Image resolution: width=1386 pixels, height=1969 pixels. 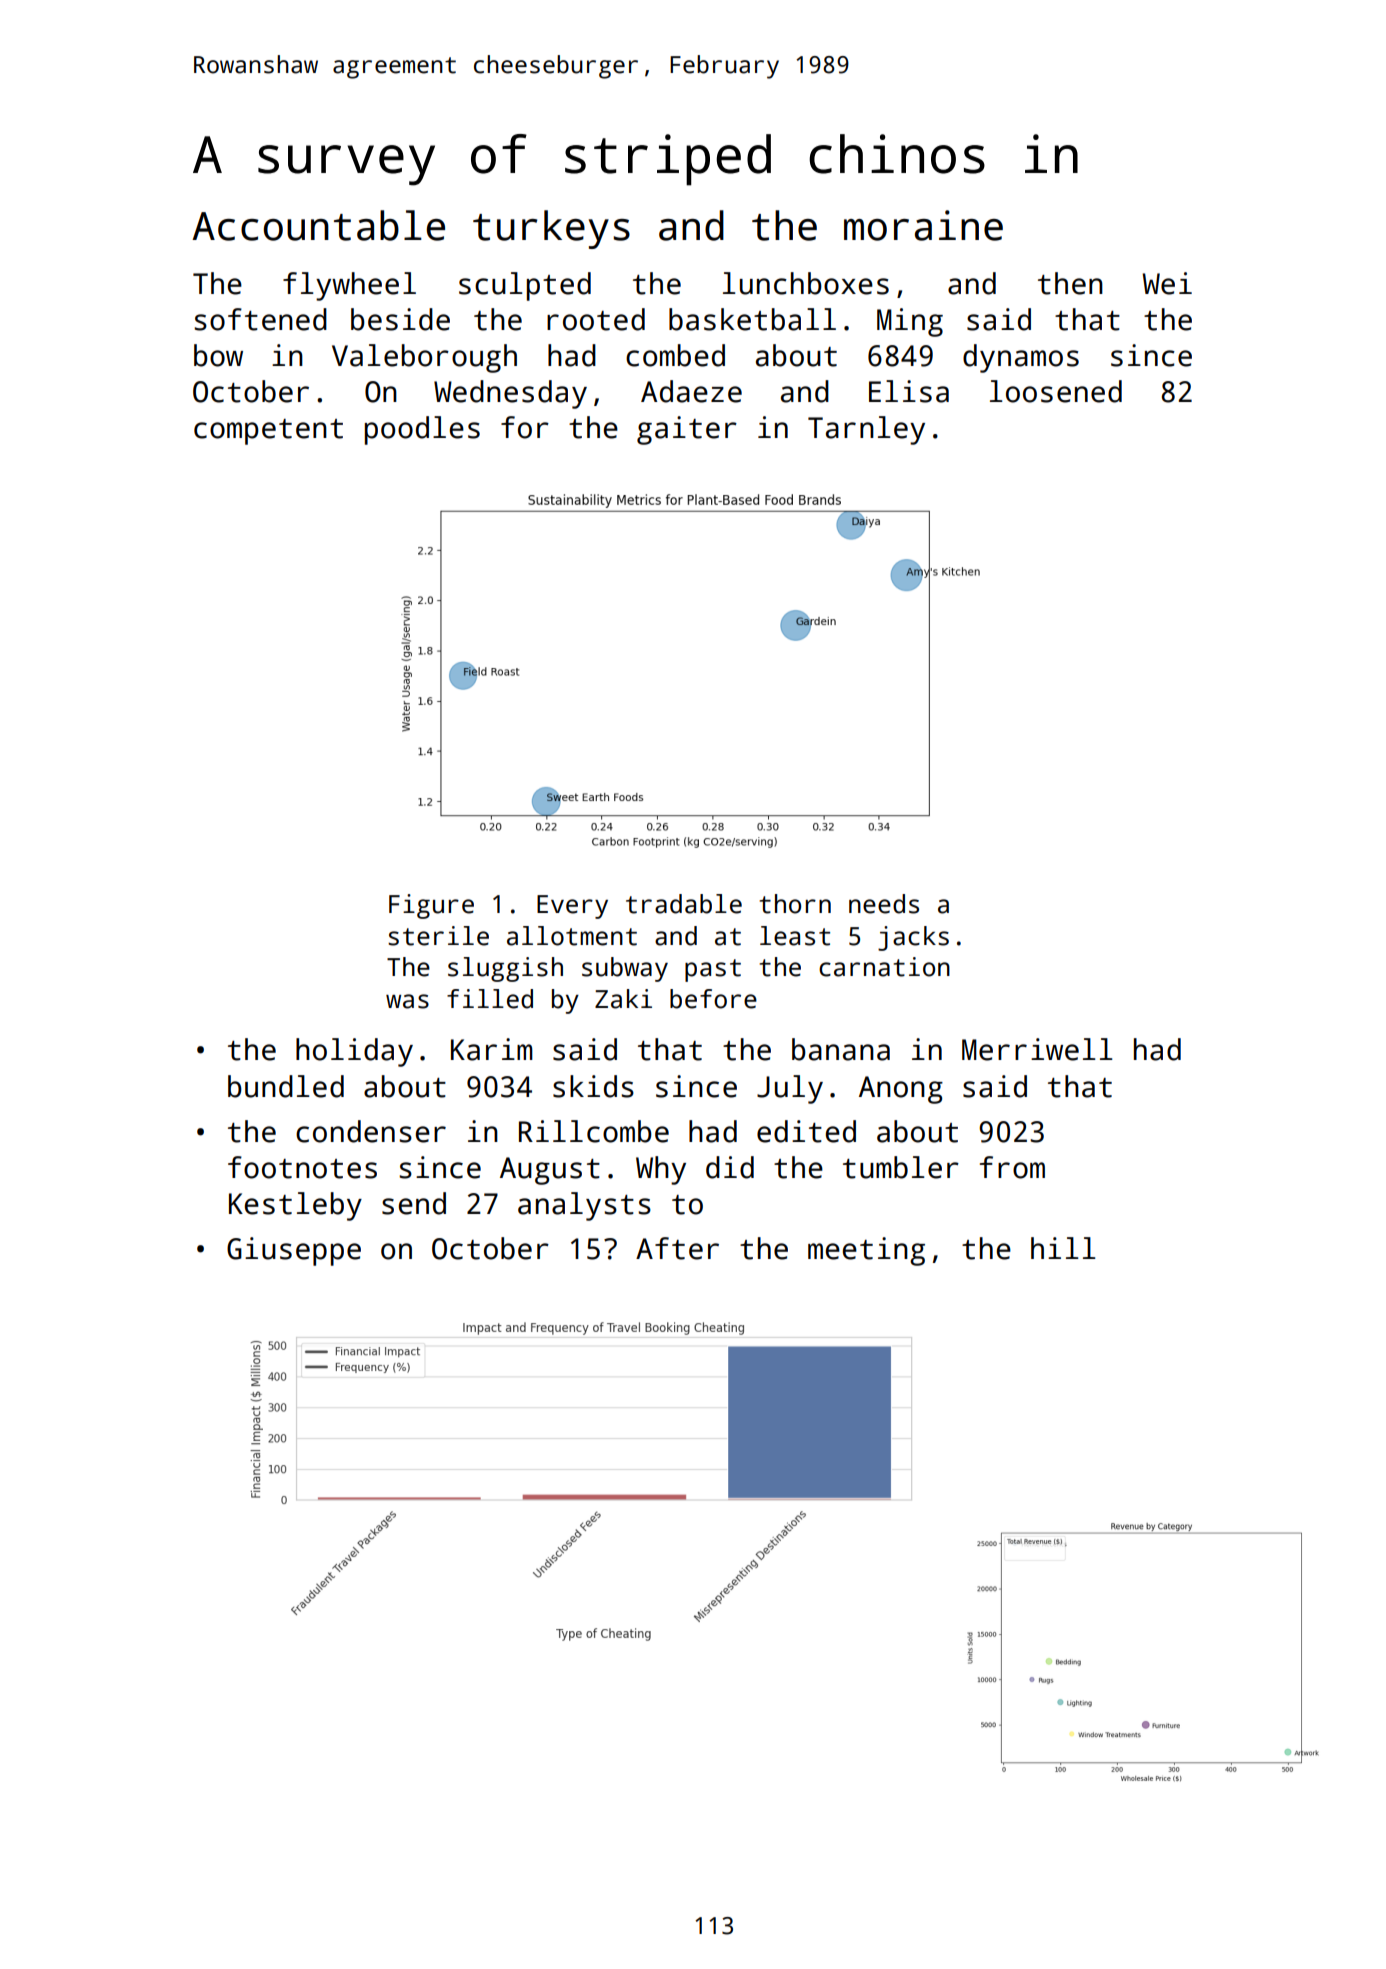 I want to click on condenser, so click(x=371, y=1131).
